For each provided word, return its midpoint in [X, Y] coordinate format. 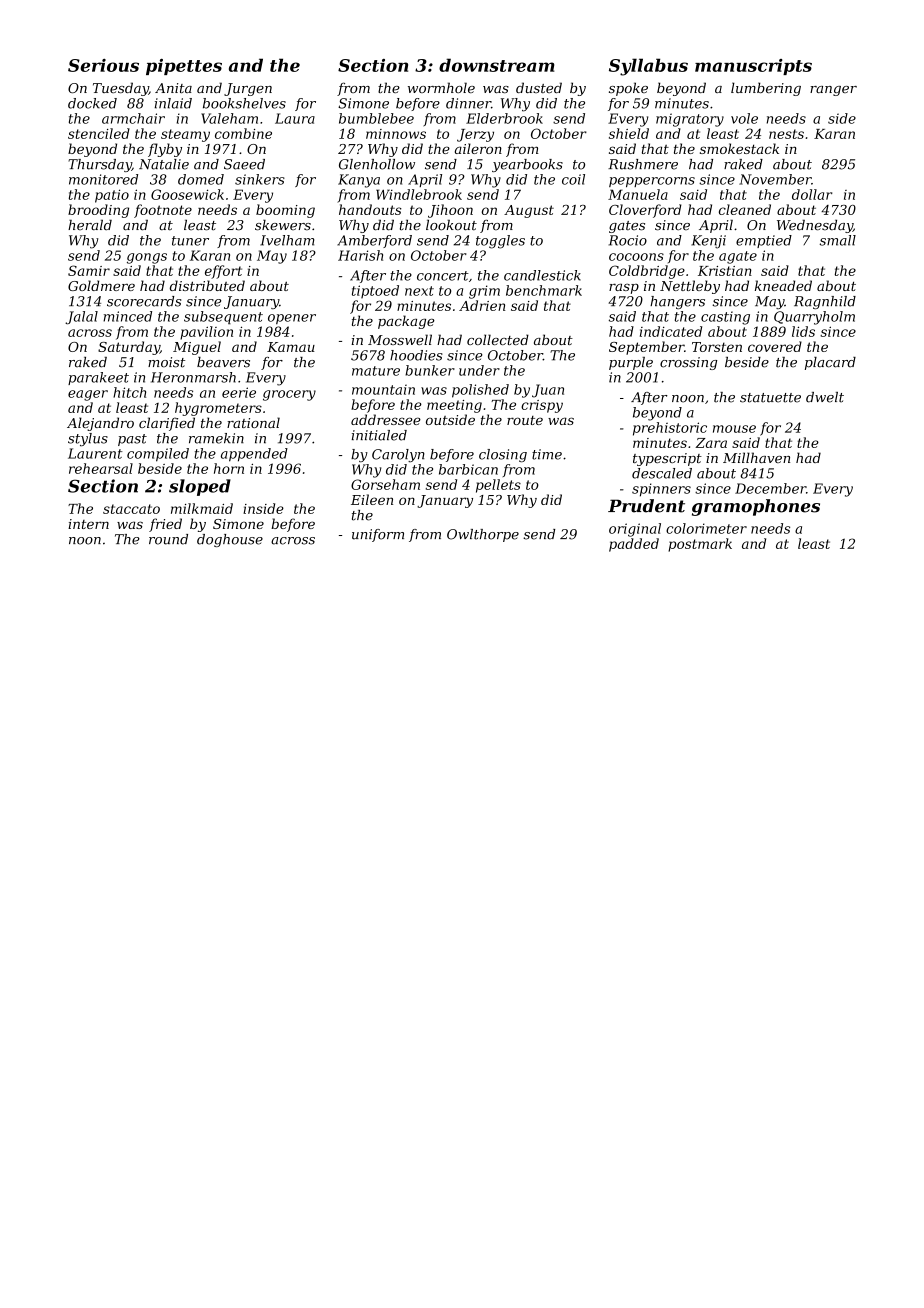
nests [786, 134]
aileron [478, 148]
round [168, 539]
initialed [379, 435]
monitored [103, 179]
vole [744, 118]
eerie [239, 392]
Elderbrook [504, 118]
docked [92, 103]
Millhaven [756, 457]
